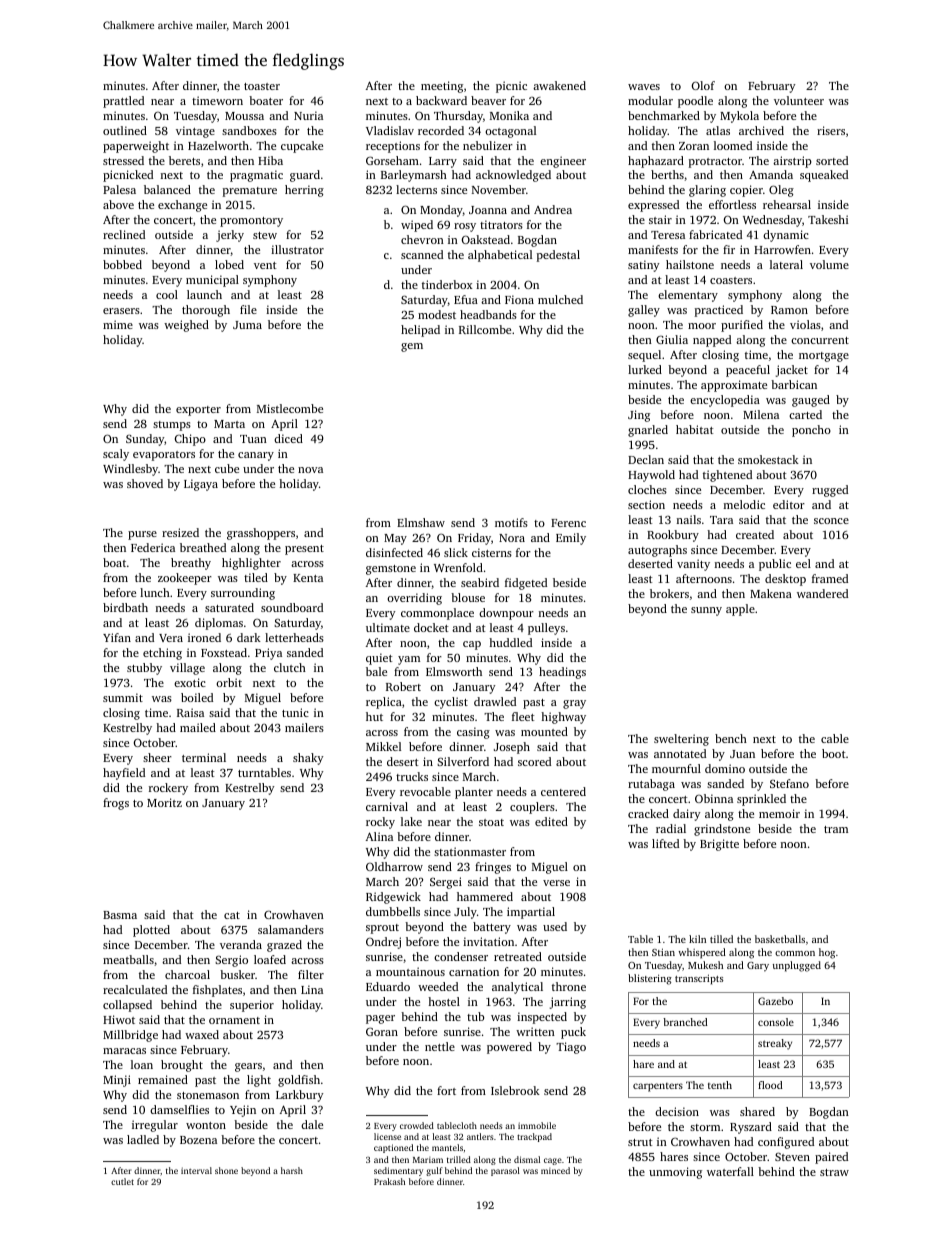 This screenshot has width=952, height=1233. Describe the element at coordinates (491, 822) in the screenshot. I see `stoat` at that location.
